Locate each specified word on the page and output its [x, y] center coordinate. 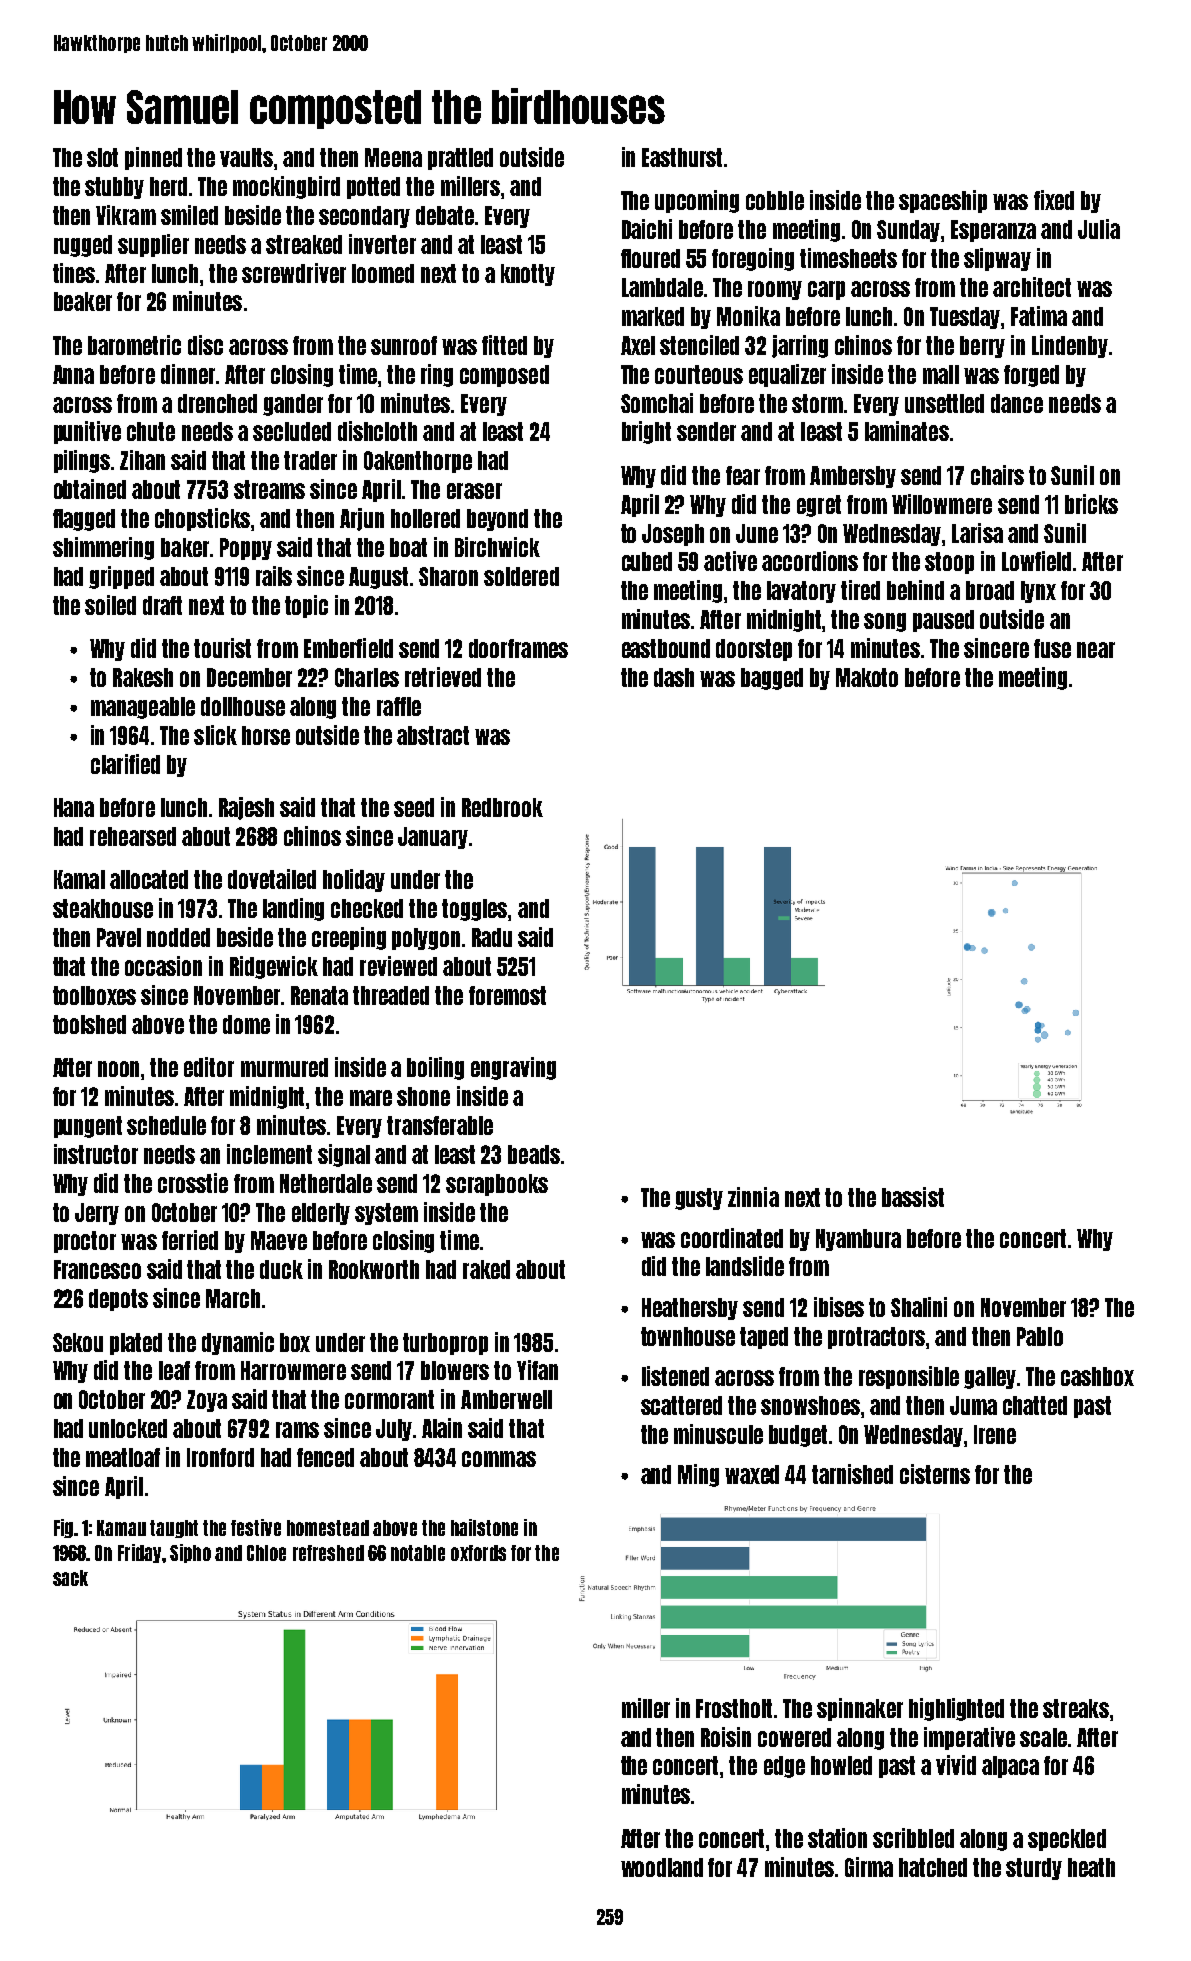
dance [1017, 403]
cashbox [1097, 1376]
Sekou [78, 1342]
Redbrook [502, 807]
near [1096, 650]
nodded [178, 937]
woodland [662, 1867]
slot [102, 157]
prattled [460, 159]
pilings [82, 461]
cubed [647, 561]
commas [499, 1459]
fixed [1054, 200]
